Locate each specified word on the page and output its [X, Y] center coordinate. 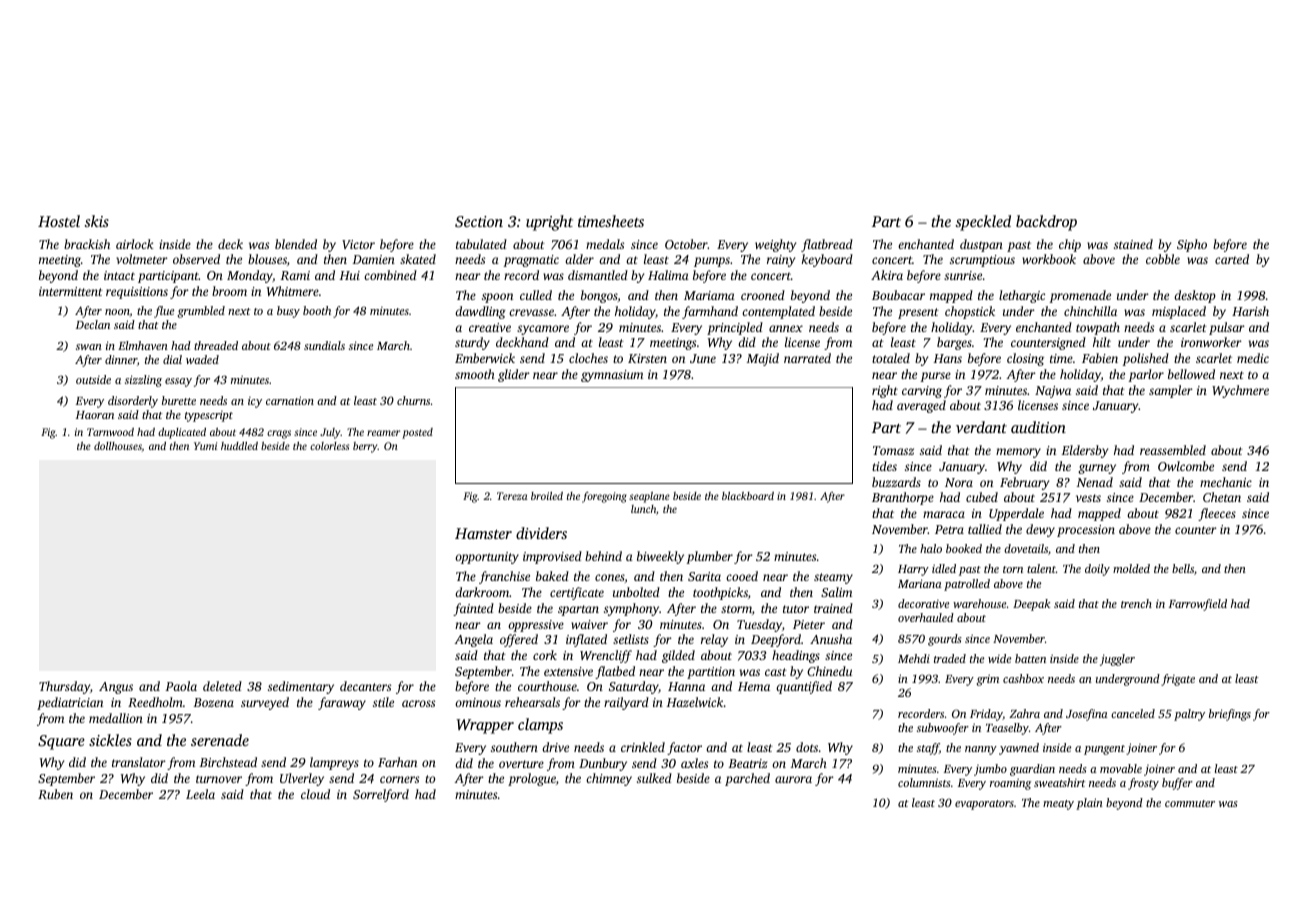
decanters [365, 686]
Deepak [1031, 605]
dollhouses [118, 446]
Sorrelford [381, 795]
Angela [473, 640]
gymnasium [612, 376]
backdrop [1046, 223]
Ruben [55, 794]
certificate [577, 593]
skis [96, 221]
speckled [983, 223]
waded [202, 359]
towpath [1098, 328]
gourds [945, 640]
